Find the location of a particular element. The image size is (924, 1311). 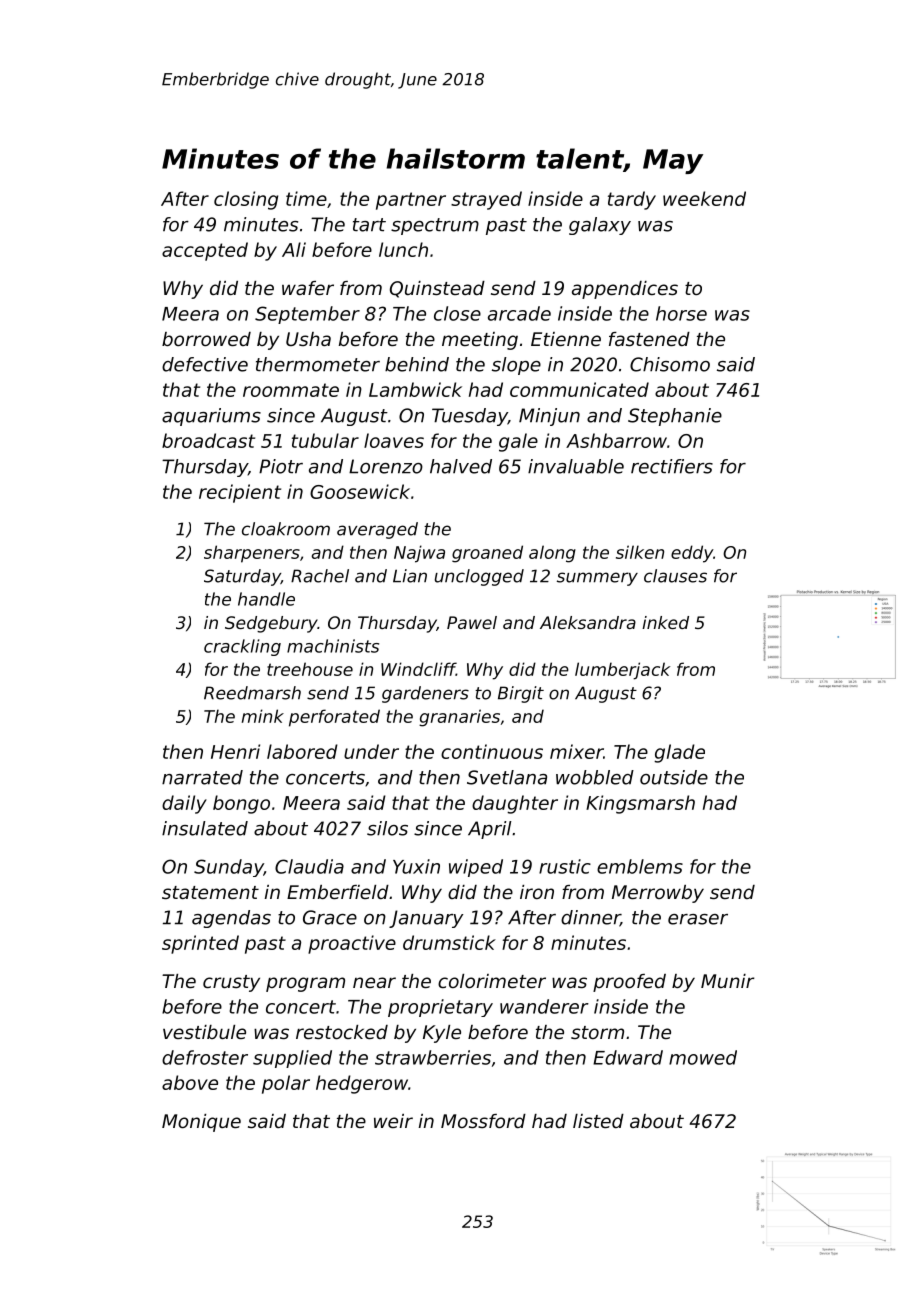

proprietary is located at coordinates (440, 1008).
